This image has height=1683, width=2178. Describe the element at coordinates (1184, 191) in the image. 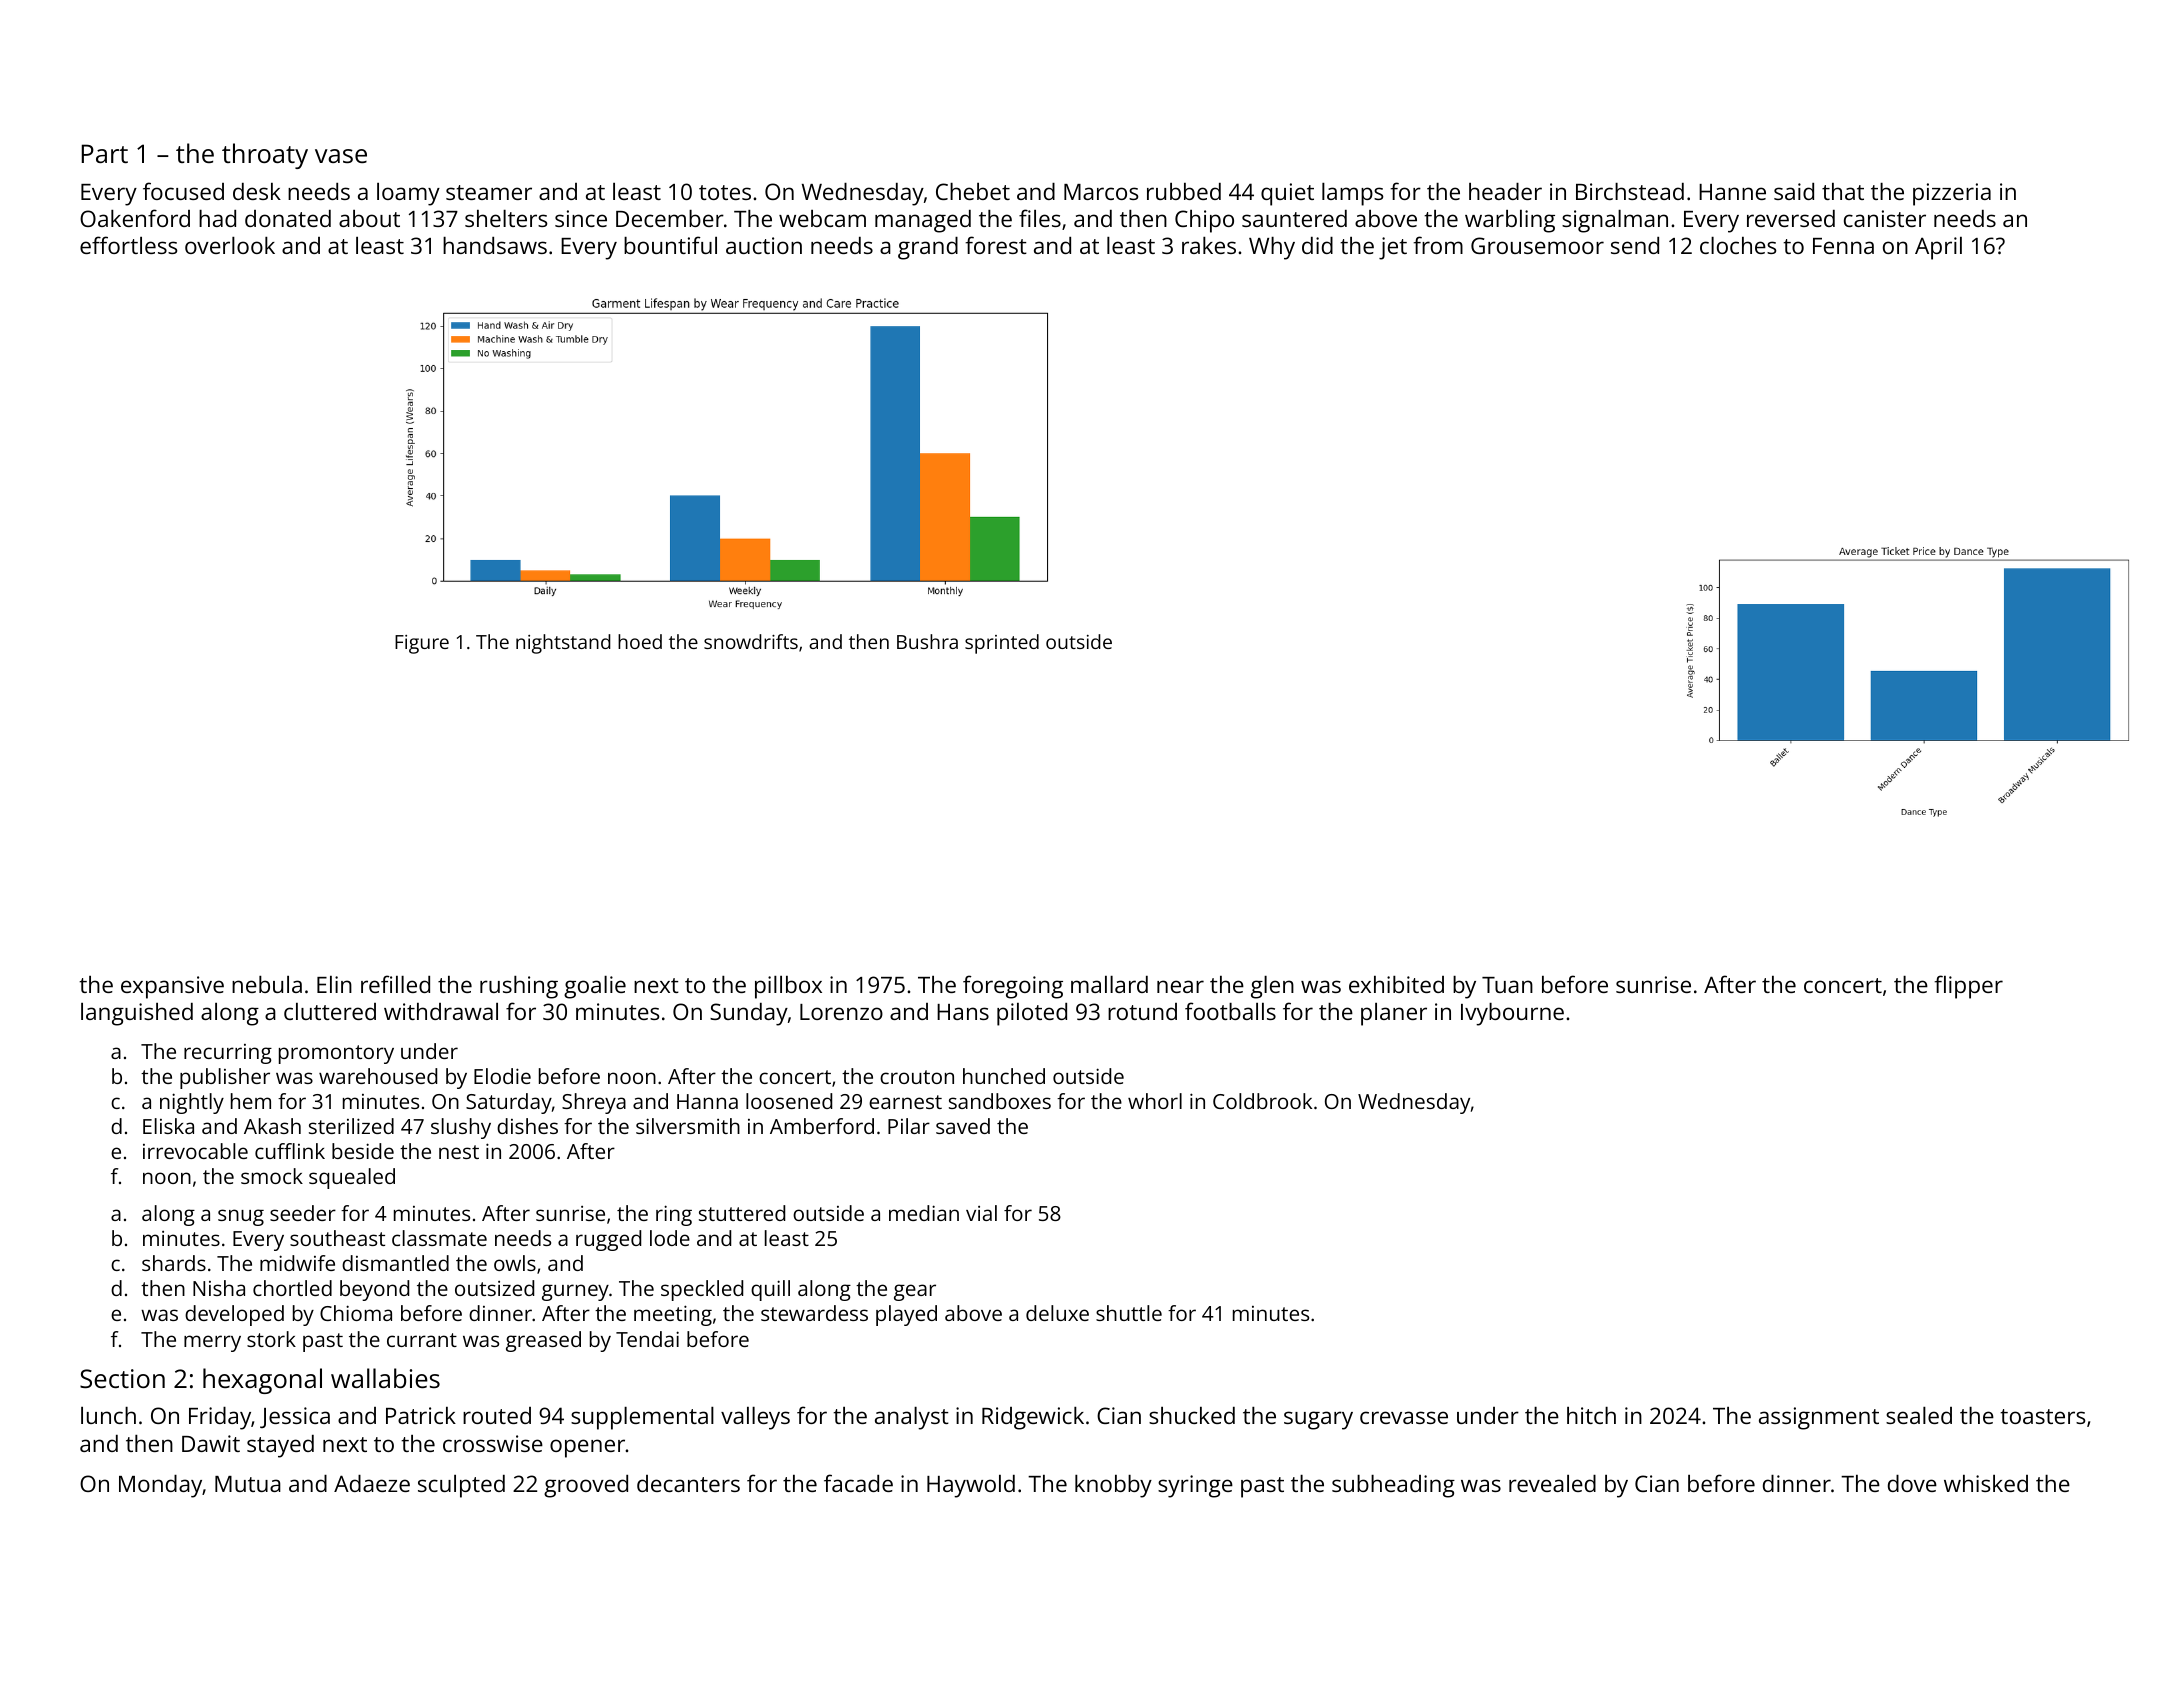

I see `rubbed` at that location.
